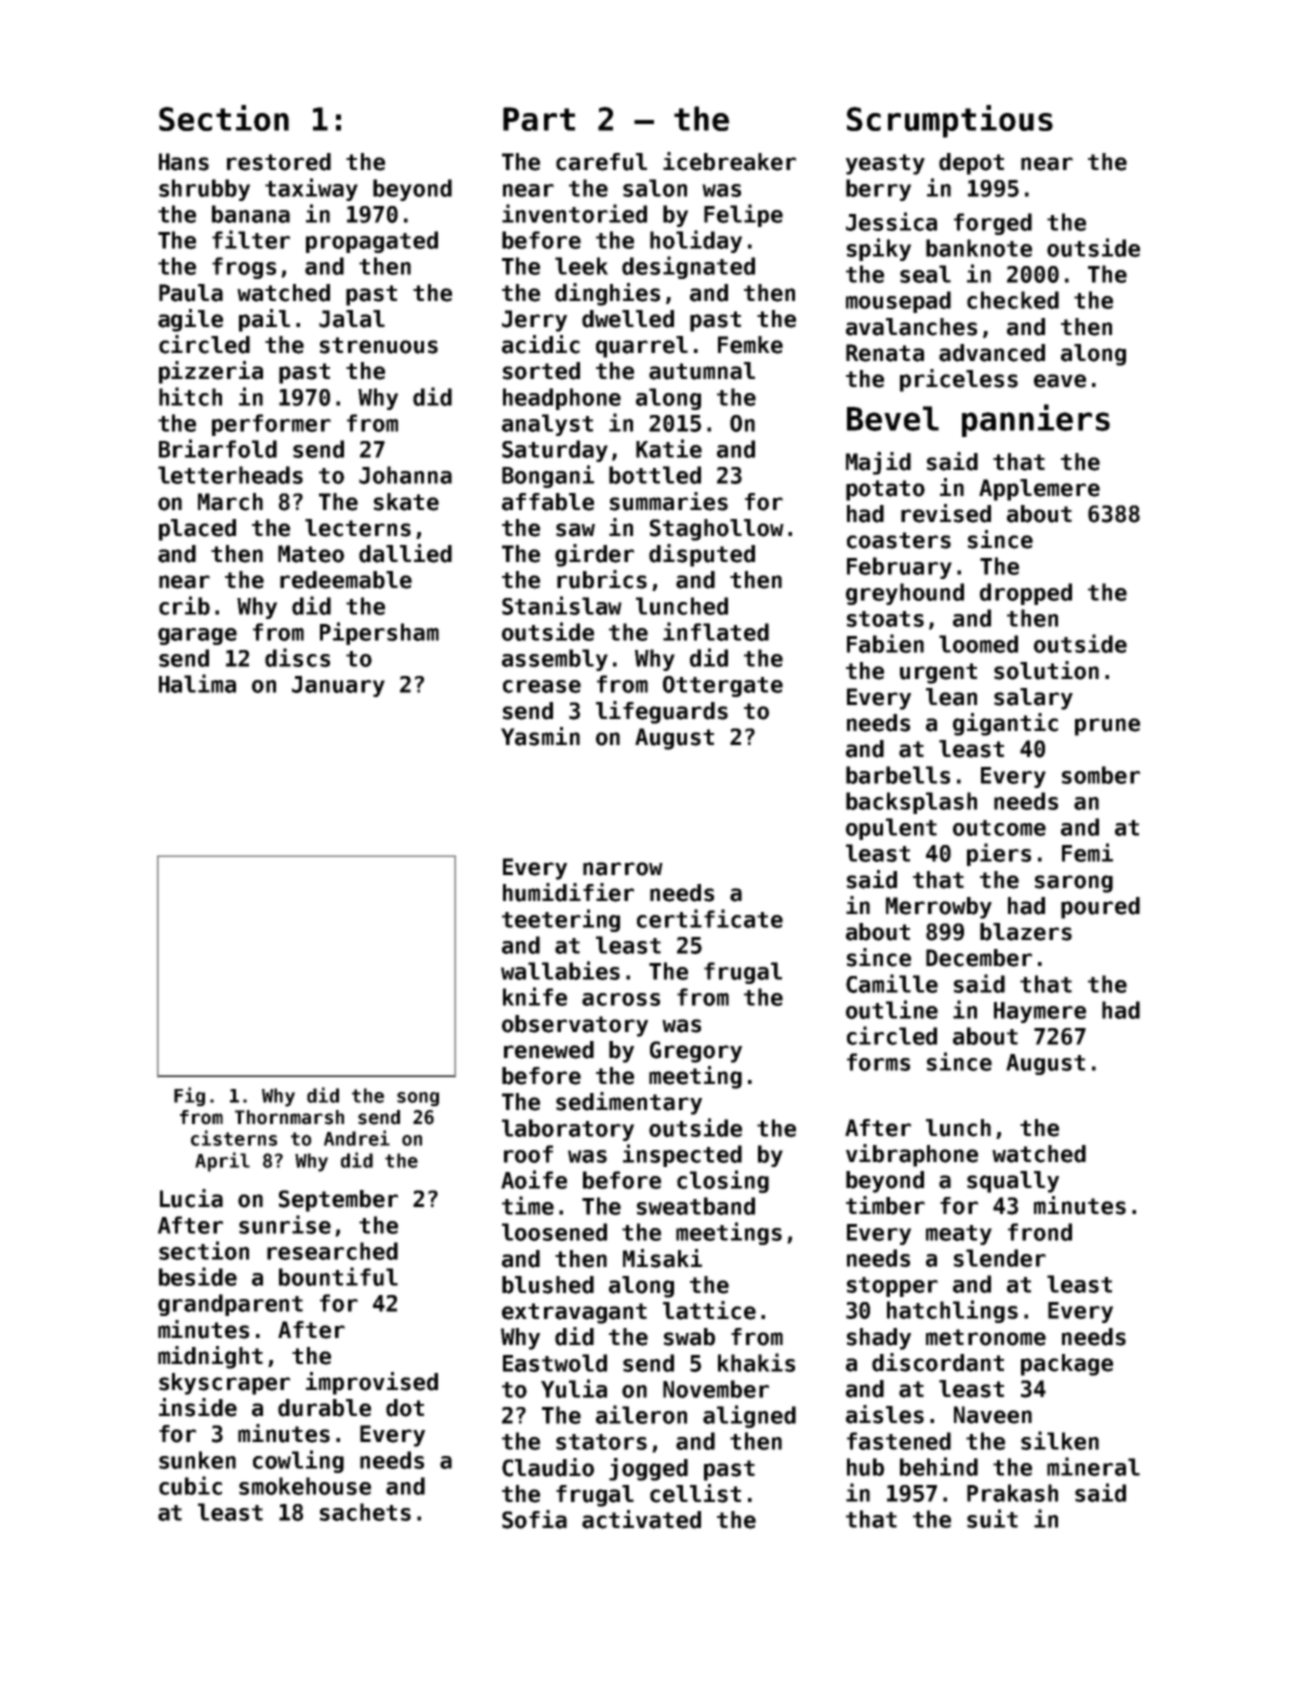 This document has height=1684, width=1301. Describe the element at coordinates (1040, 1012) in the document. I see `Haymere` at that location.
